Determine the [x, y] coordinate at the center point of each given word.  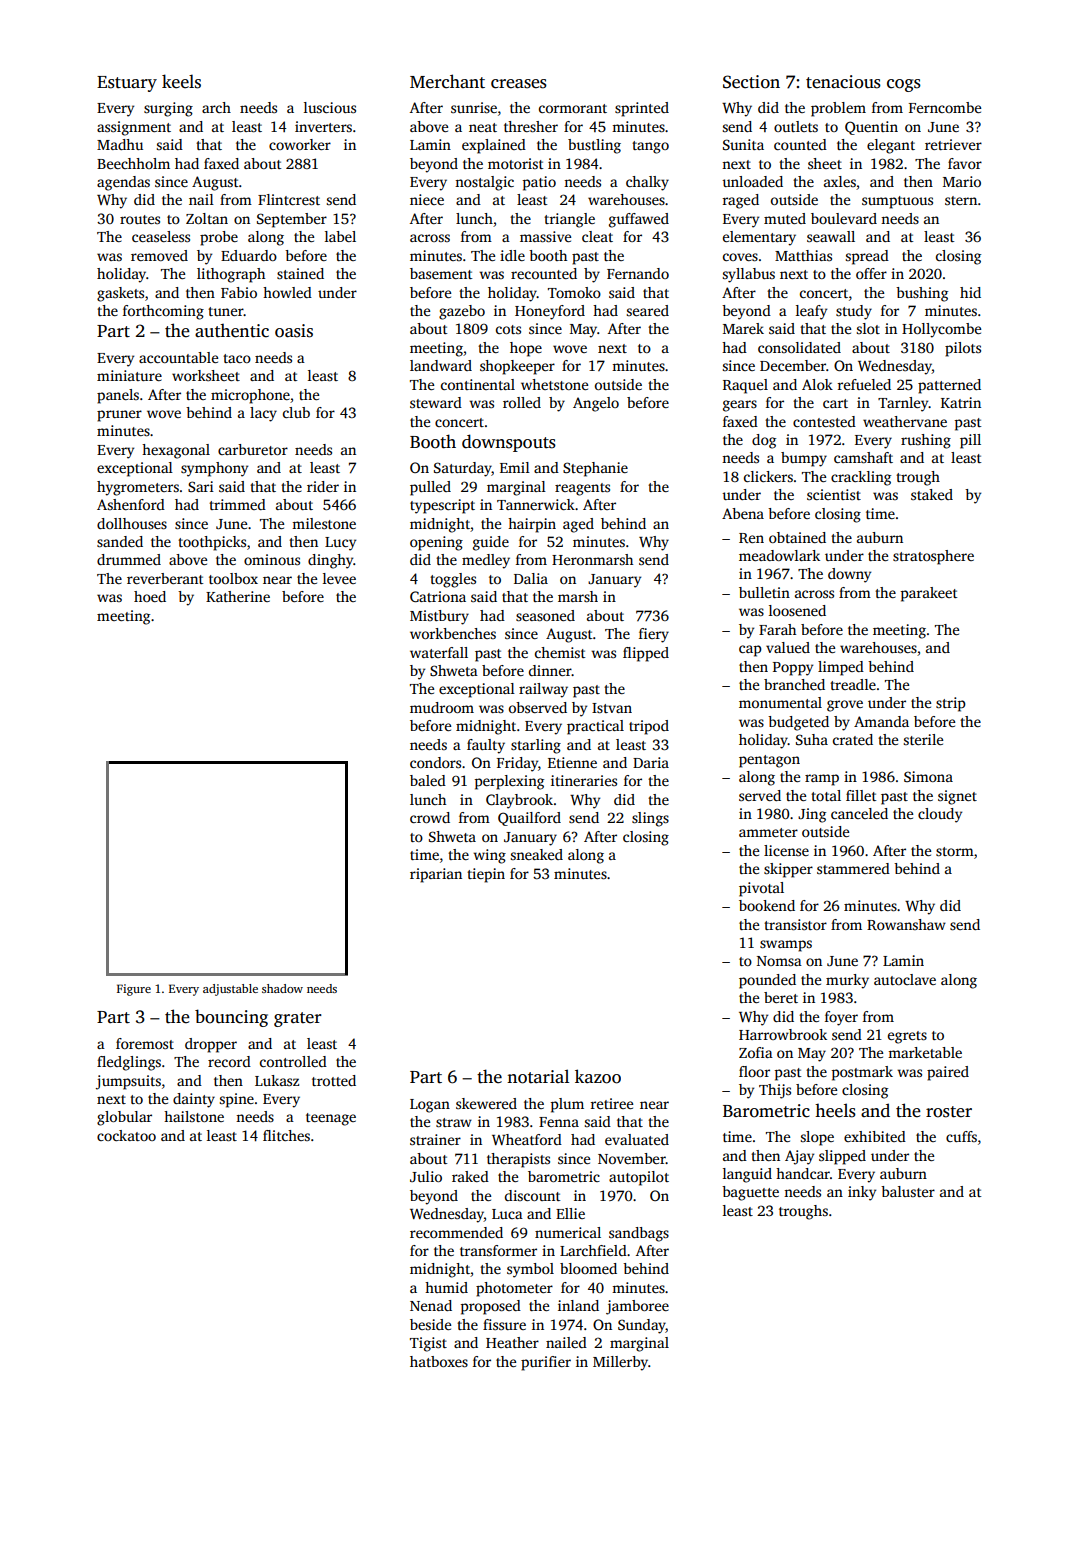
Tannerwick [536, 504]
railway [543, 690]
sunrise [474, 107]
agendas [123, 183]
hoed [150, 596]
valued [788, 647]
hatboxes [439, 1361]
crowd [430, 817]
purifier [546, 1363]
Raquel [745, 386]
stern [961, 200]
